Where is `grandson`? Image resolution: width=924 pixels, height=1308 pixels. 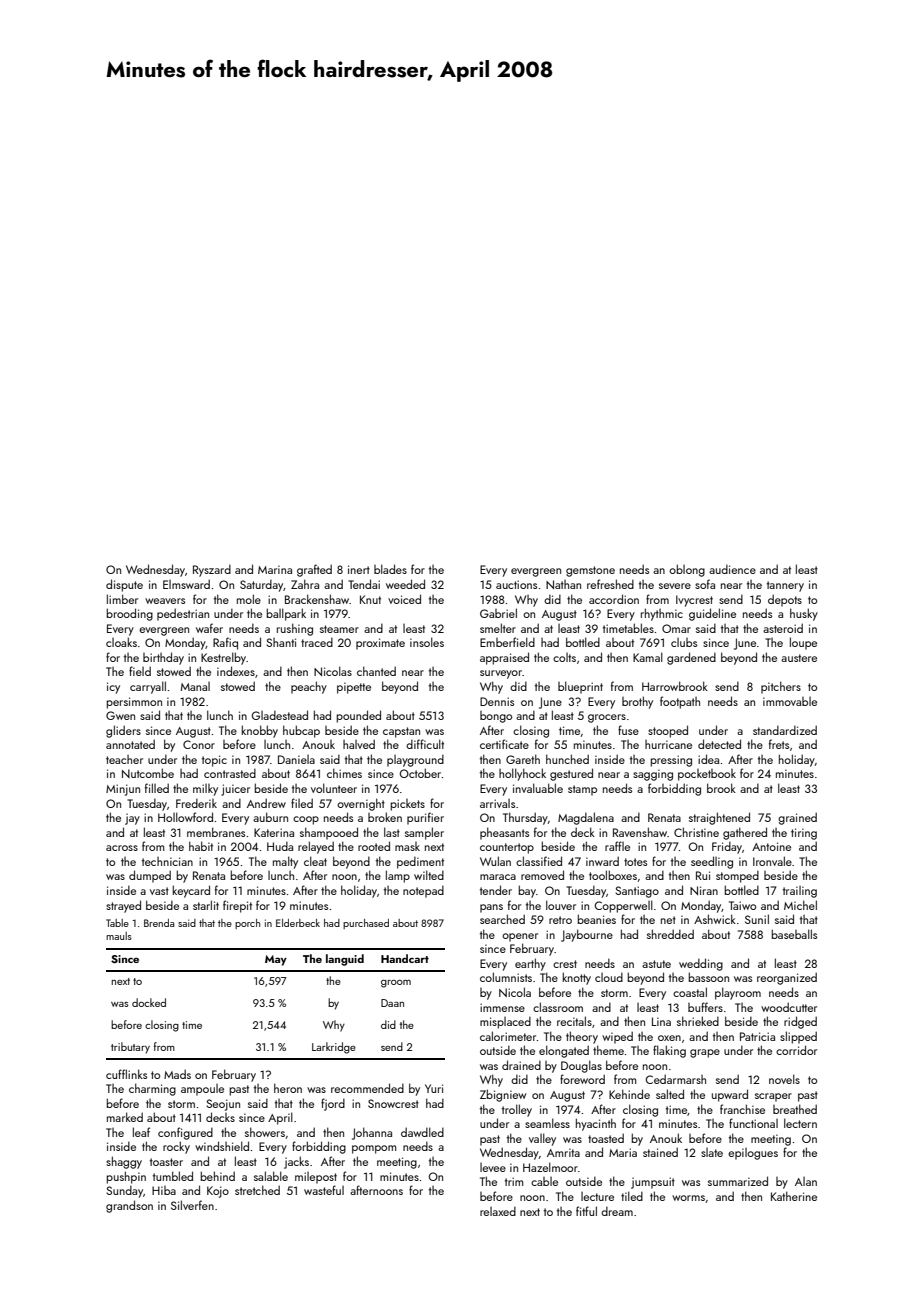 grandson is located at coordinates (129, 1206).
